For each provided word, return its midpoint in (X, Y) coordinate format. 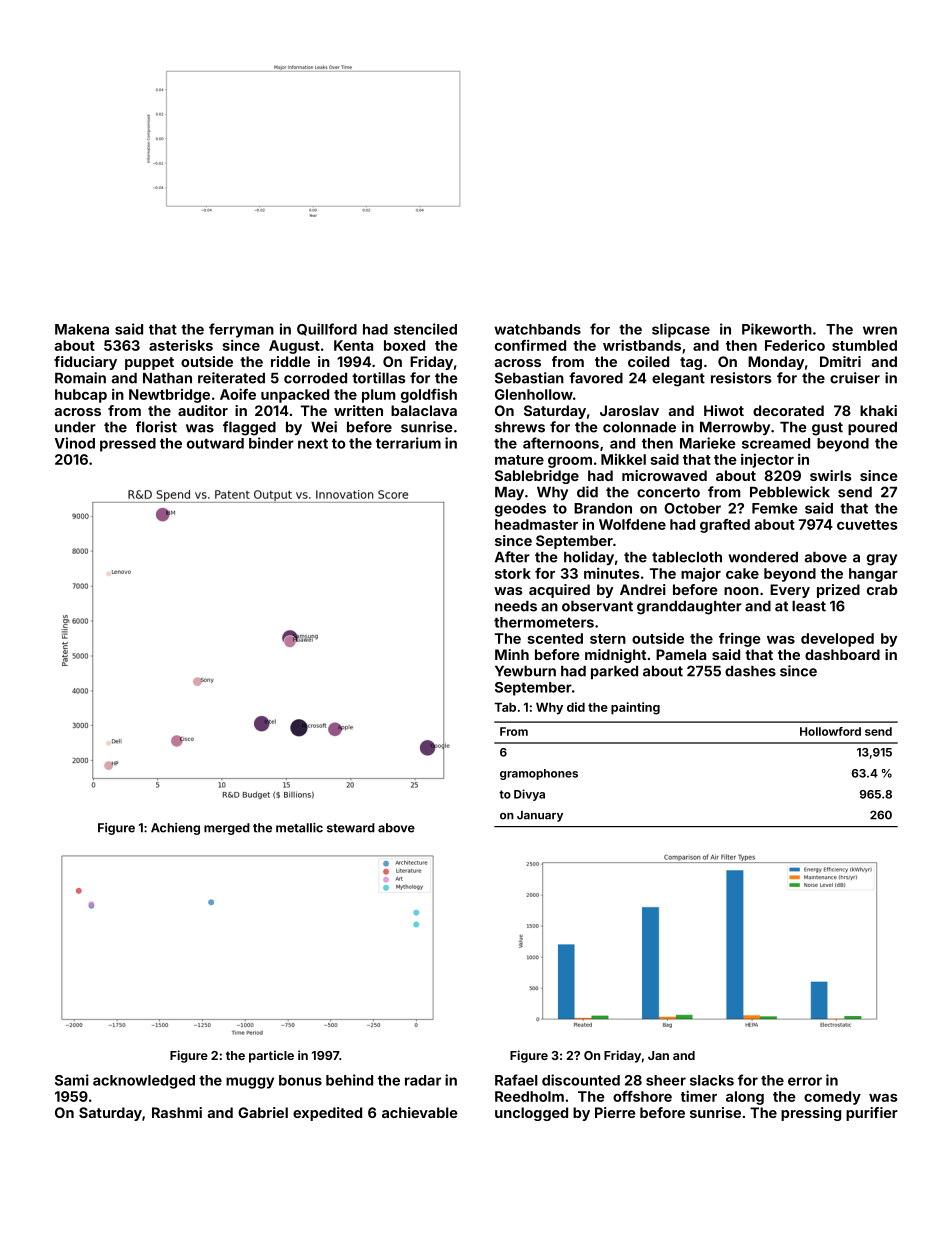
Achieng (175, 829)
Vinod (75, 443)
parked (614, 672)
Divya (529, 795)
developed (837, 640)
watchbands (537, 329)
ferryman (241, 330)
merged (227, 829)
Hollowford (830, 731)
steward (351, 828)
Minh (512, 654)
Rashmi (177, 1112)
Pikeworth (777, 329)
